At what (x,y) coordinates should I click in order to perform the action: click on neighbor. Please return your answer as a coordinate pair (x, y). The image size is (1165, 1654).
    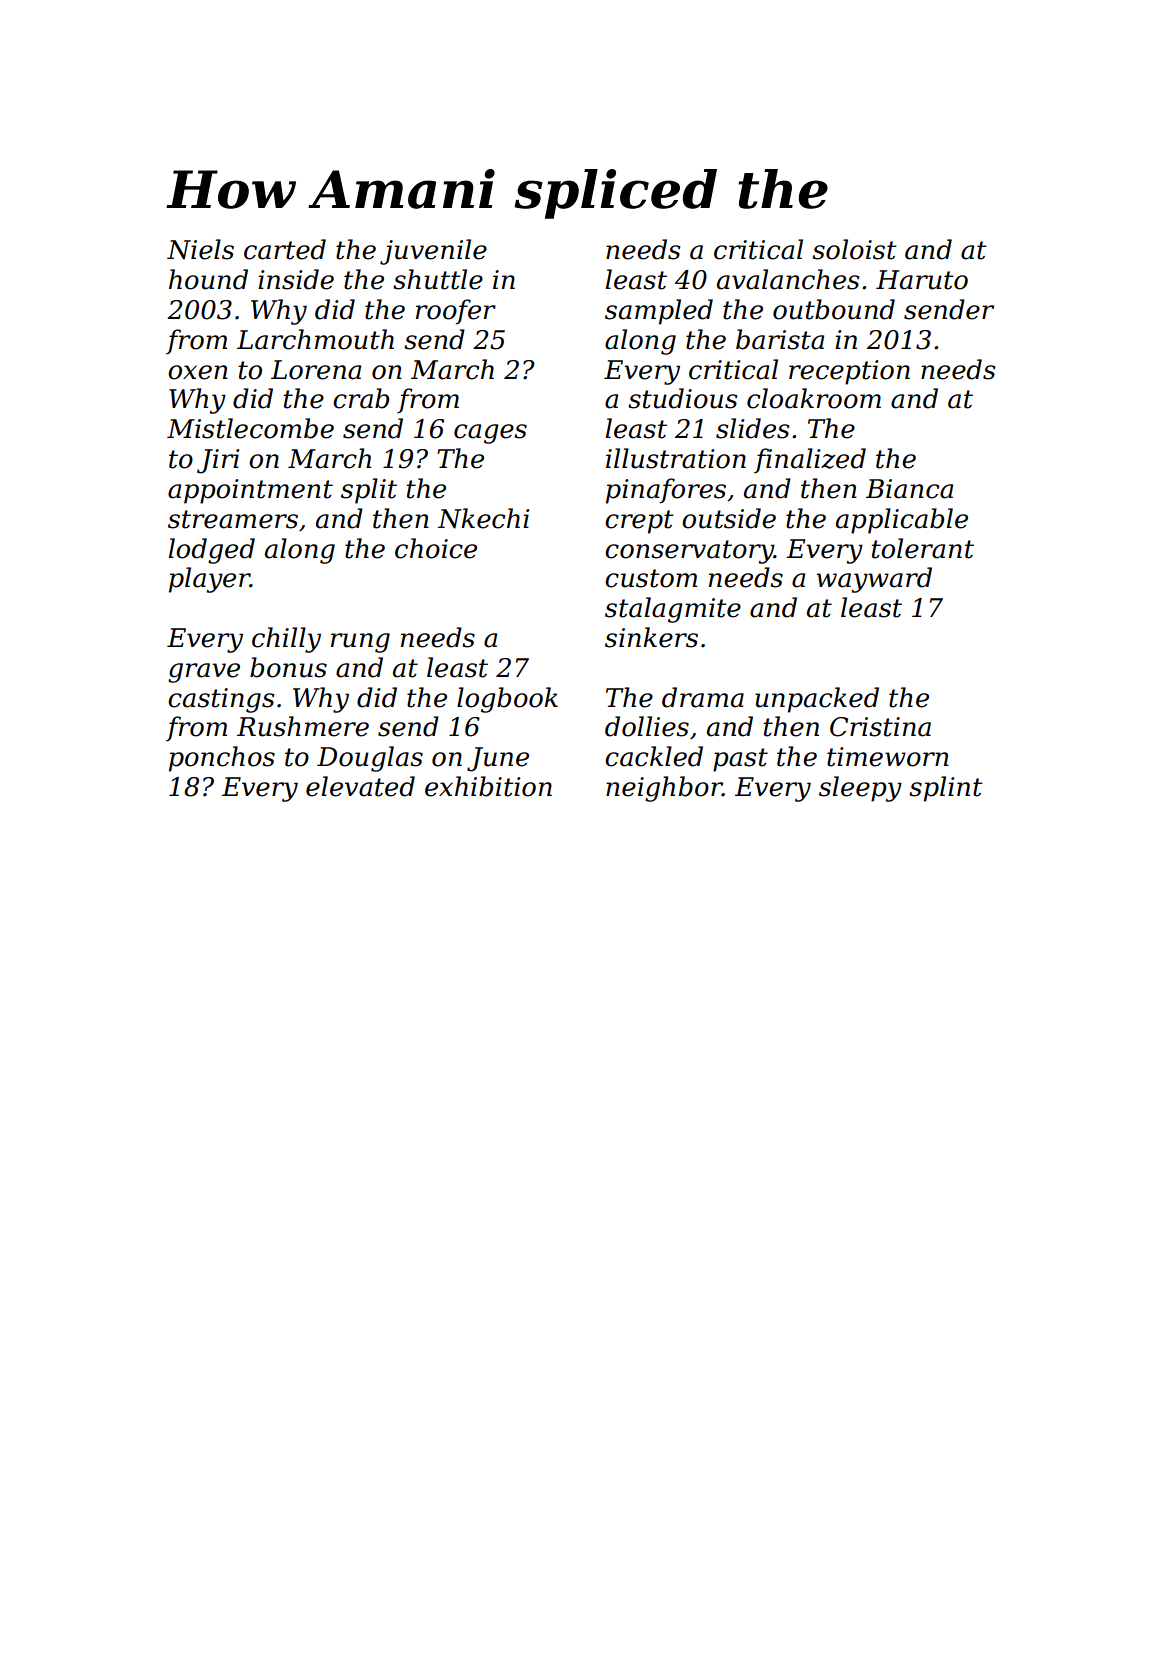
    Looking at the image, I should click on (664, 789).
